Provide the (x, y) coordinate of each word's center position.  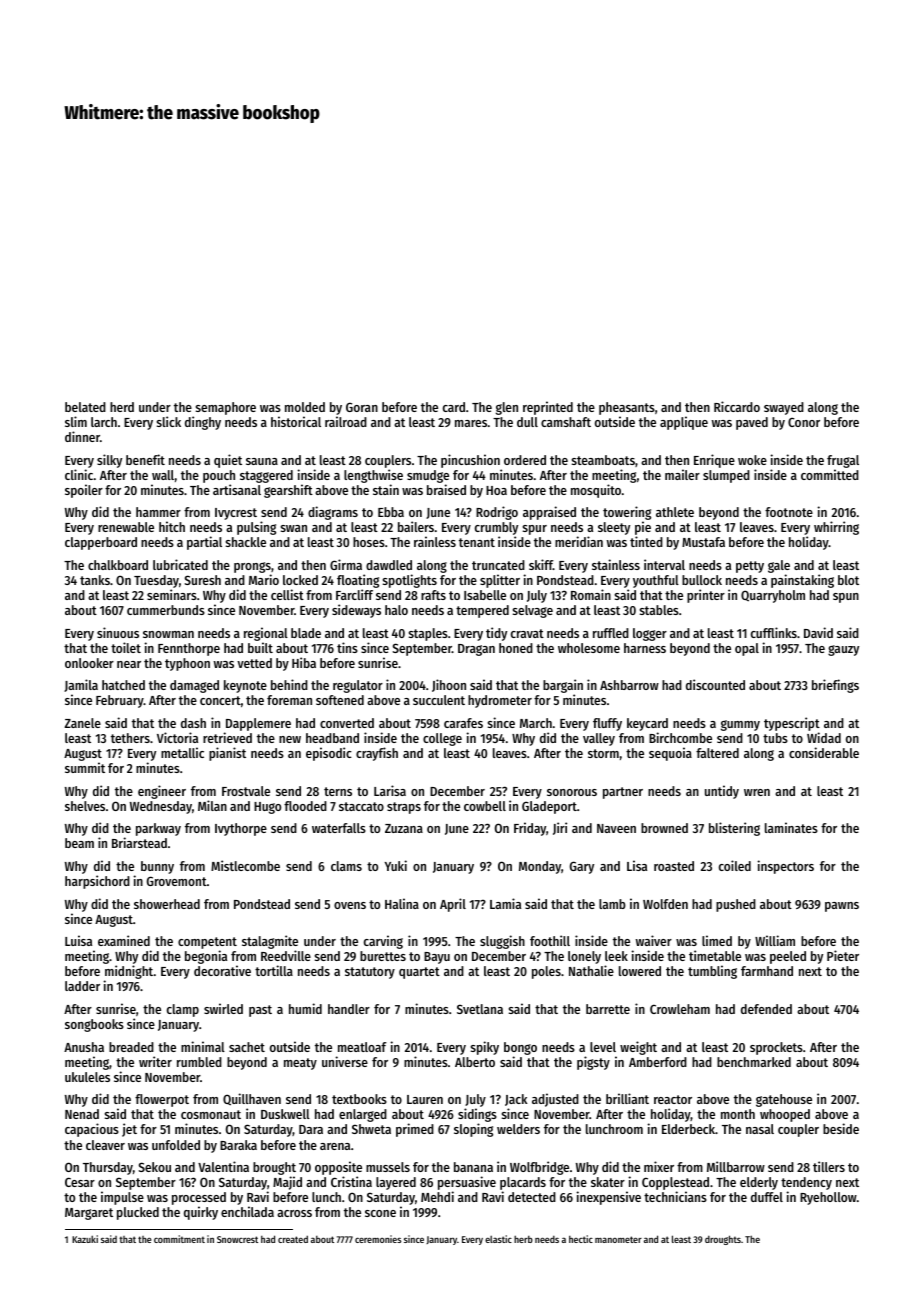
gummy (740, 725)
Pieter (843, 955)
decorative (222, 971)
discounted (715, 684)
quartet (419, 973)
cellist (287, 594)
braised (446, 489)
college (442, 739)
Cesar (80, 1182)
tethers (130, 738)
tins (347, 647)
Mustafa (703, 542)
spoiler (84, 491)
